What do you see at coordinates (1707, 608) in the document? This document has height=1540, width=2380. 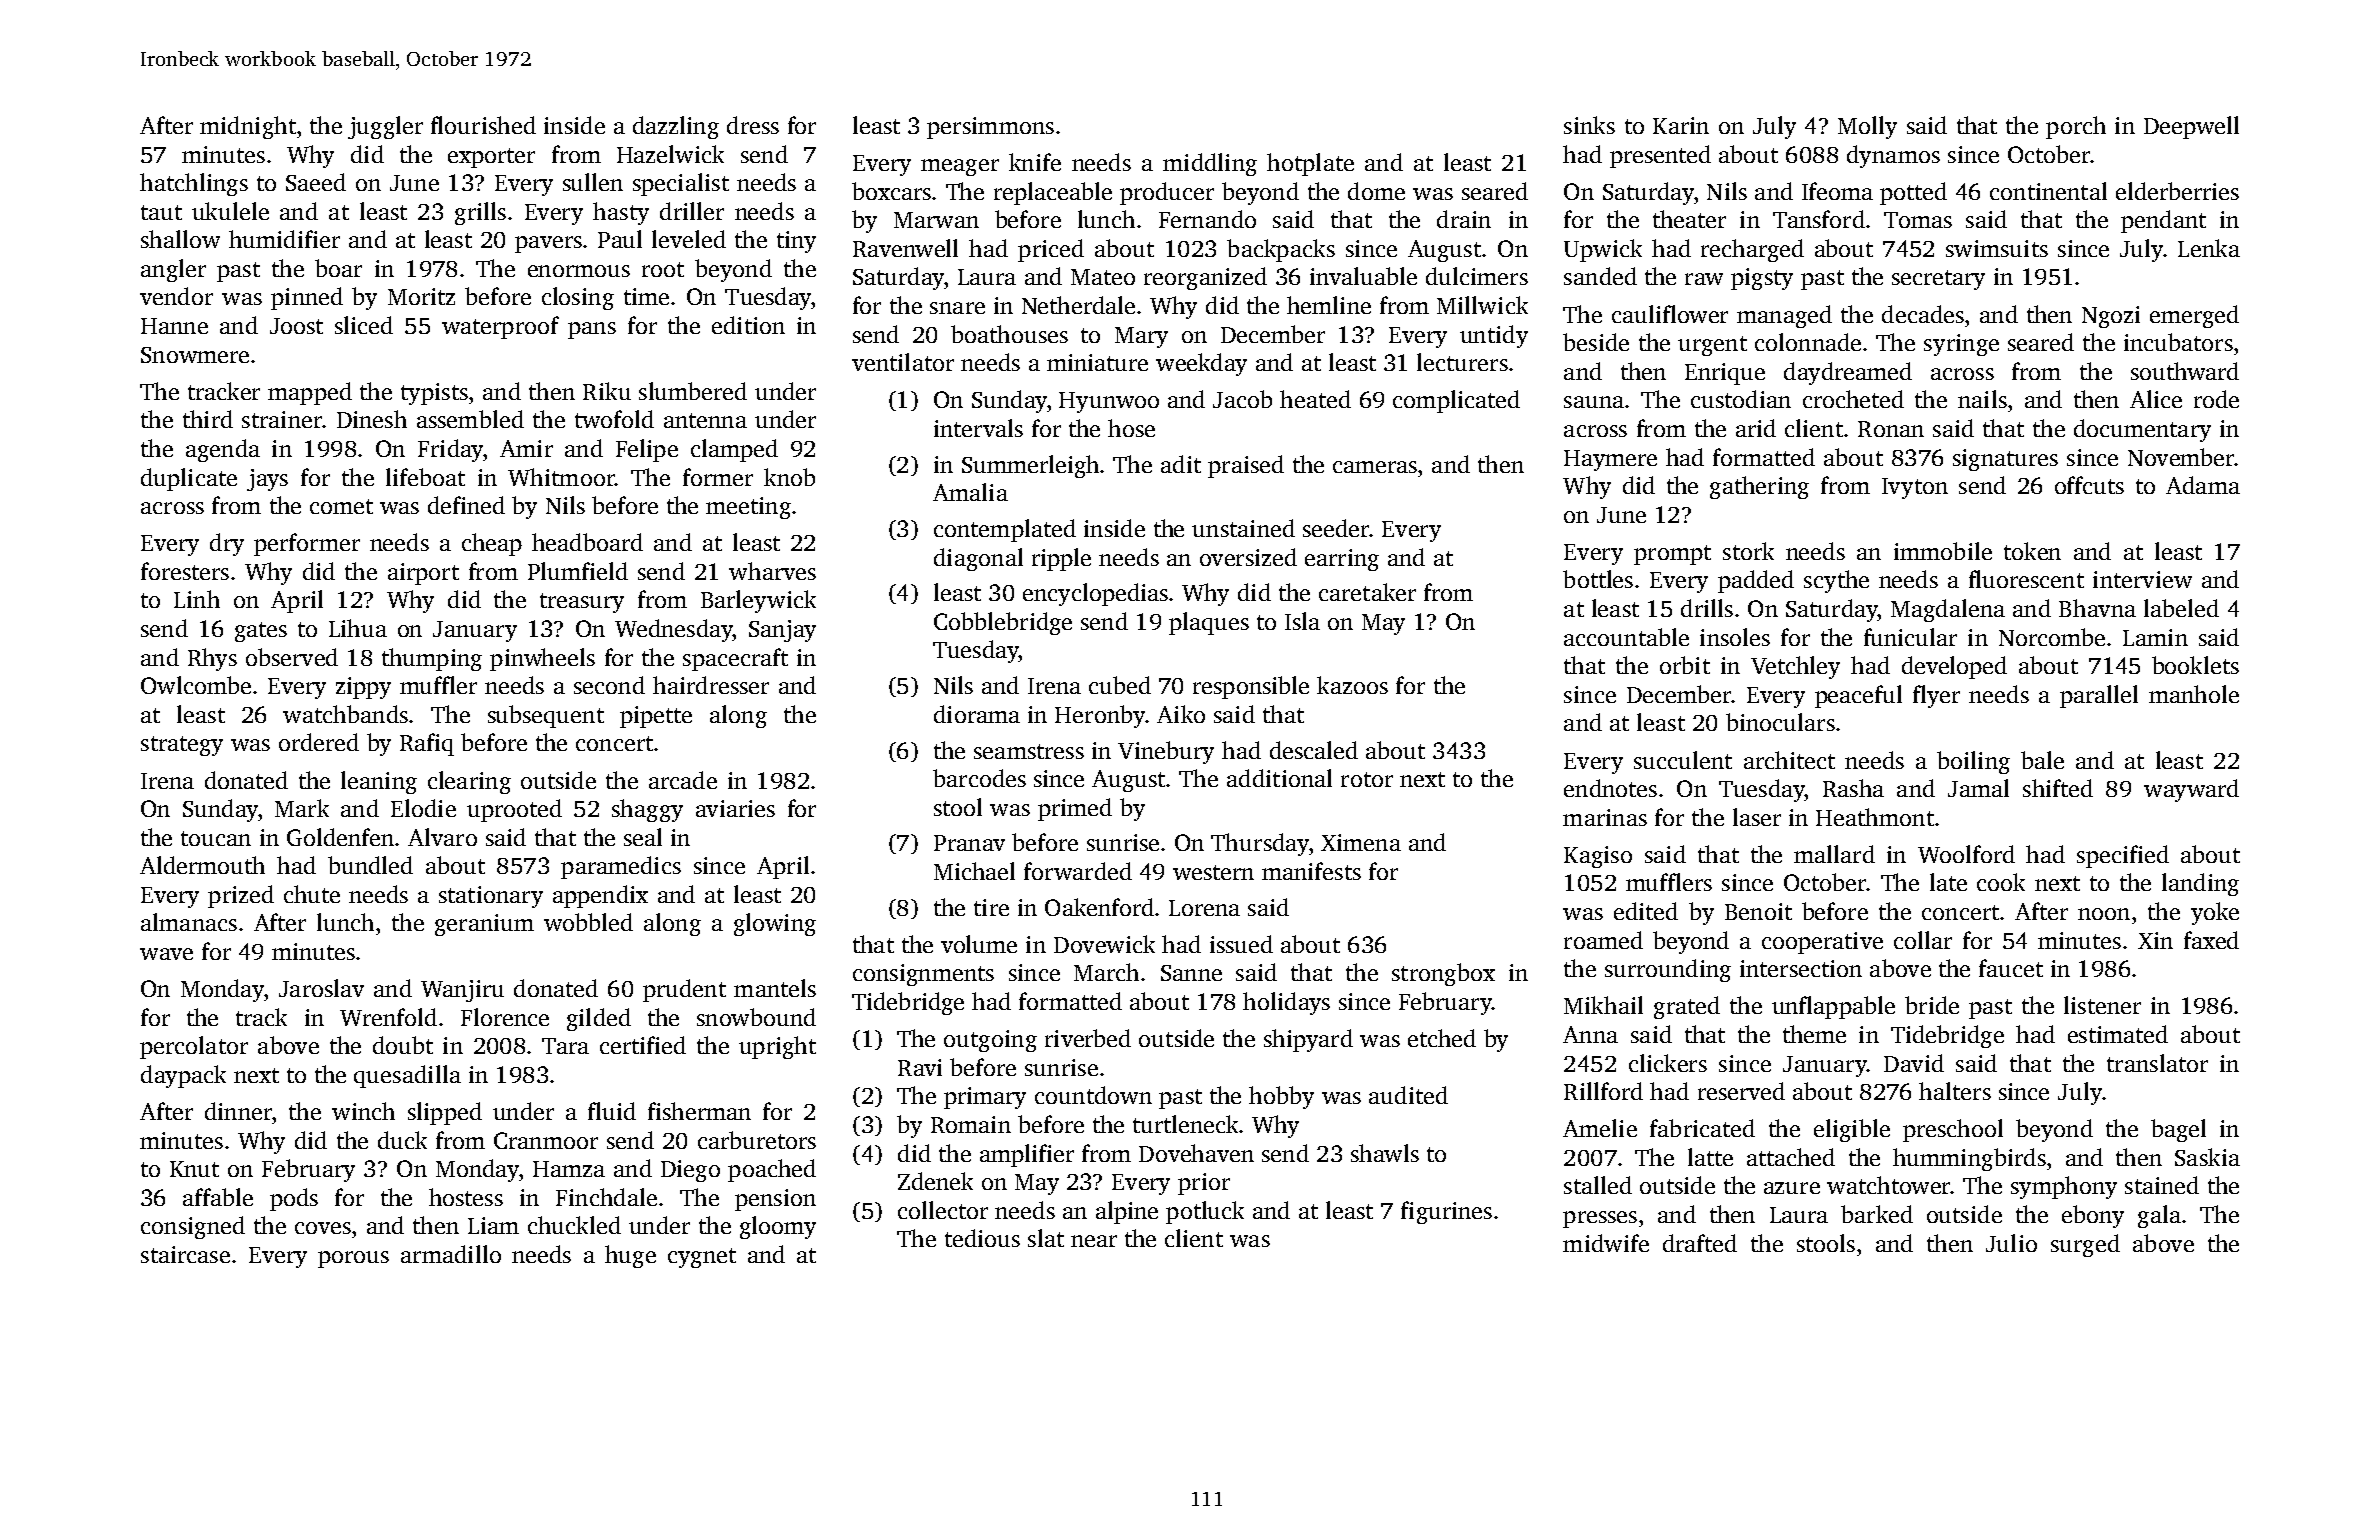 I see `drills` at bounding box center [1707, 608].
